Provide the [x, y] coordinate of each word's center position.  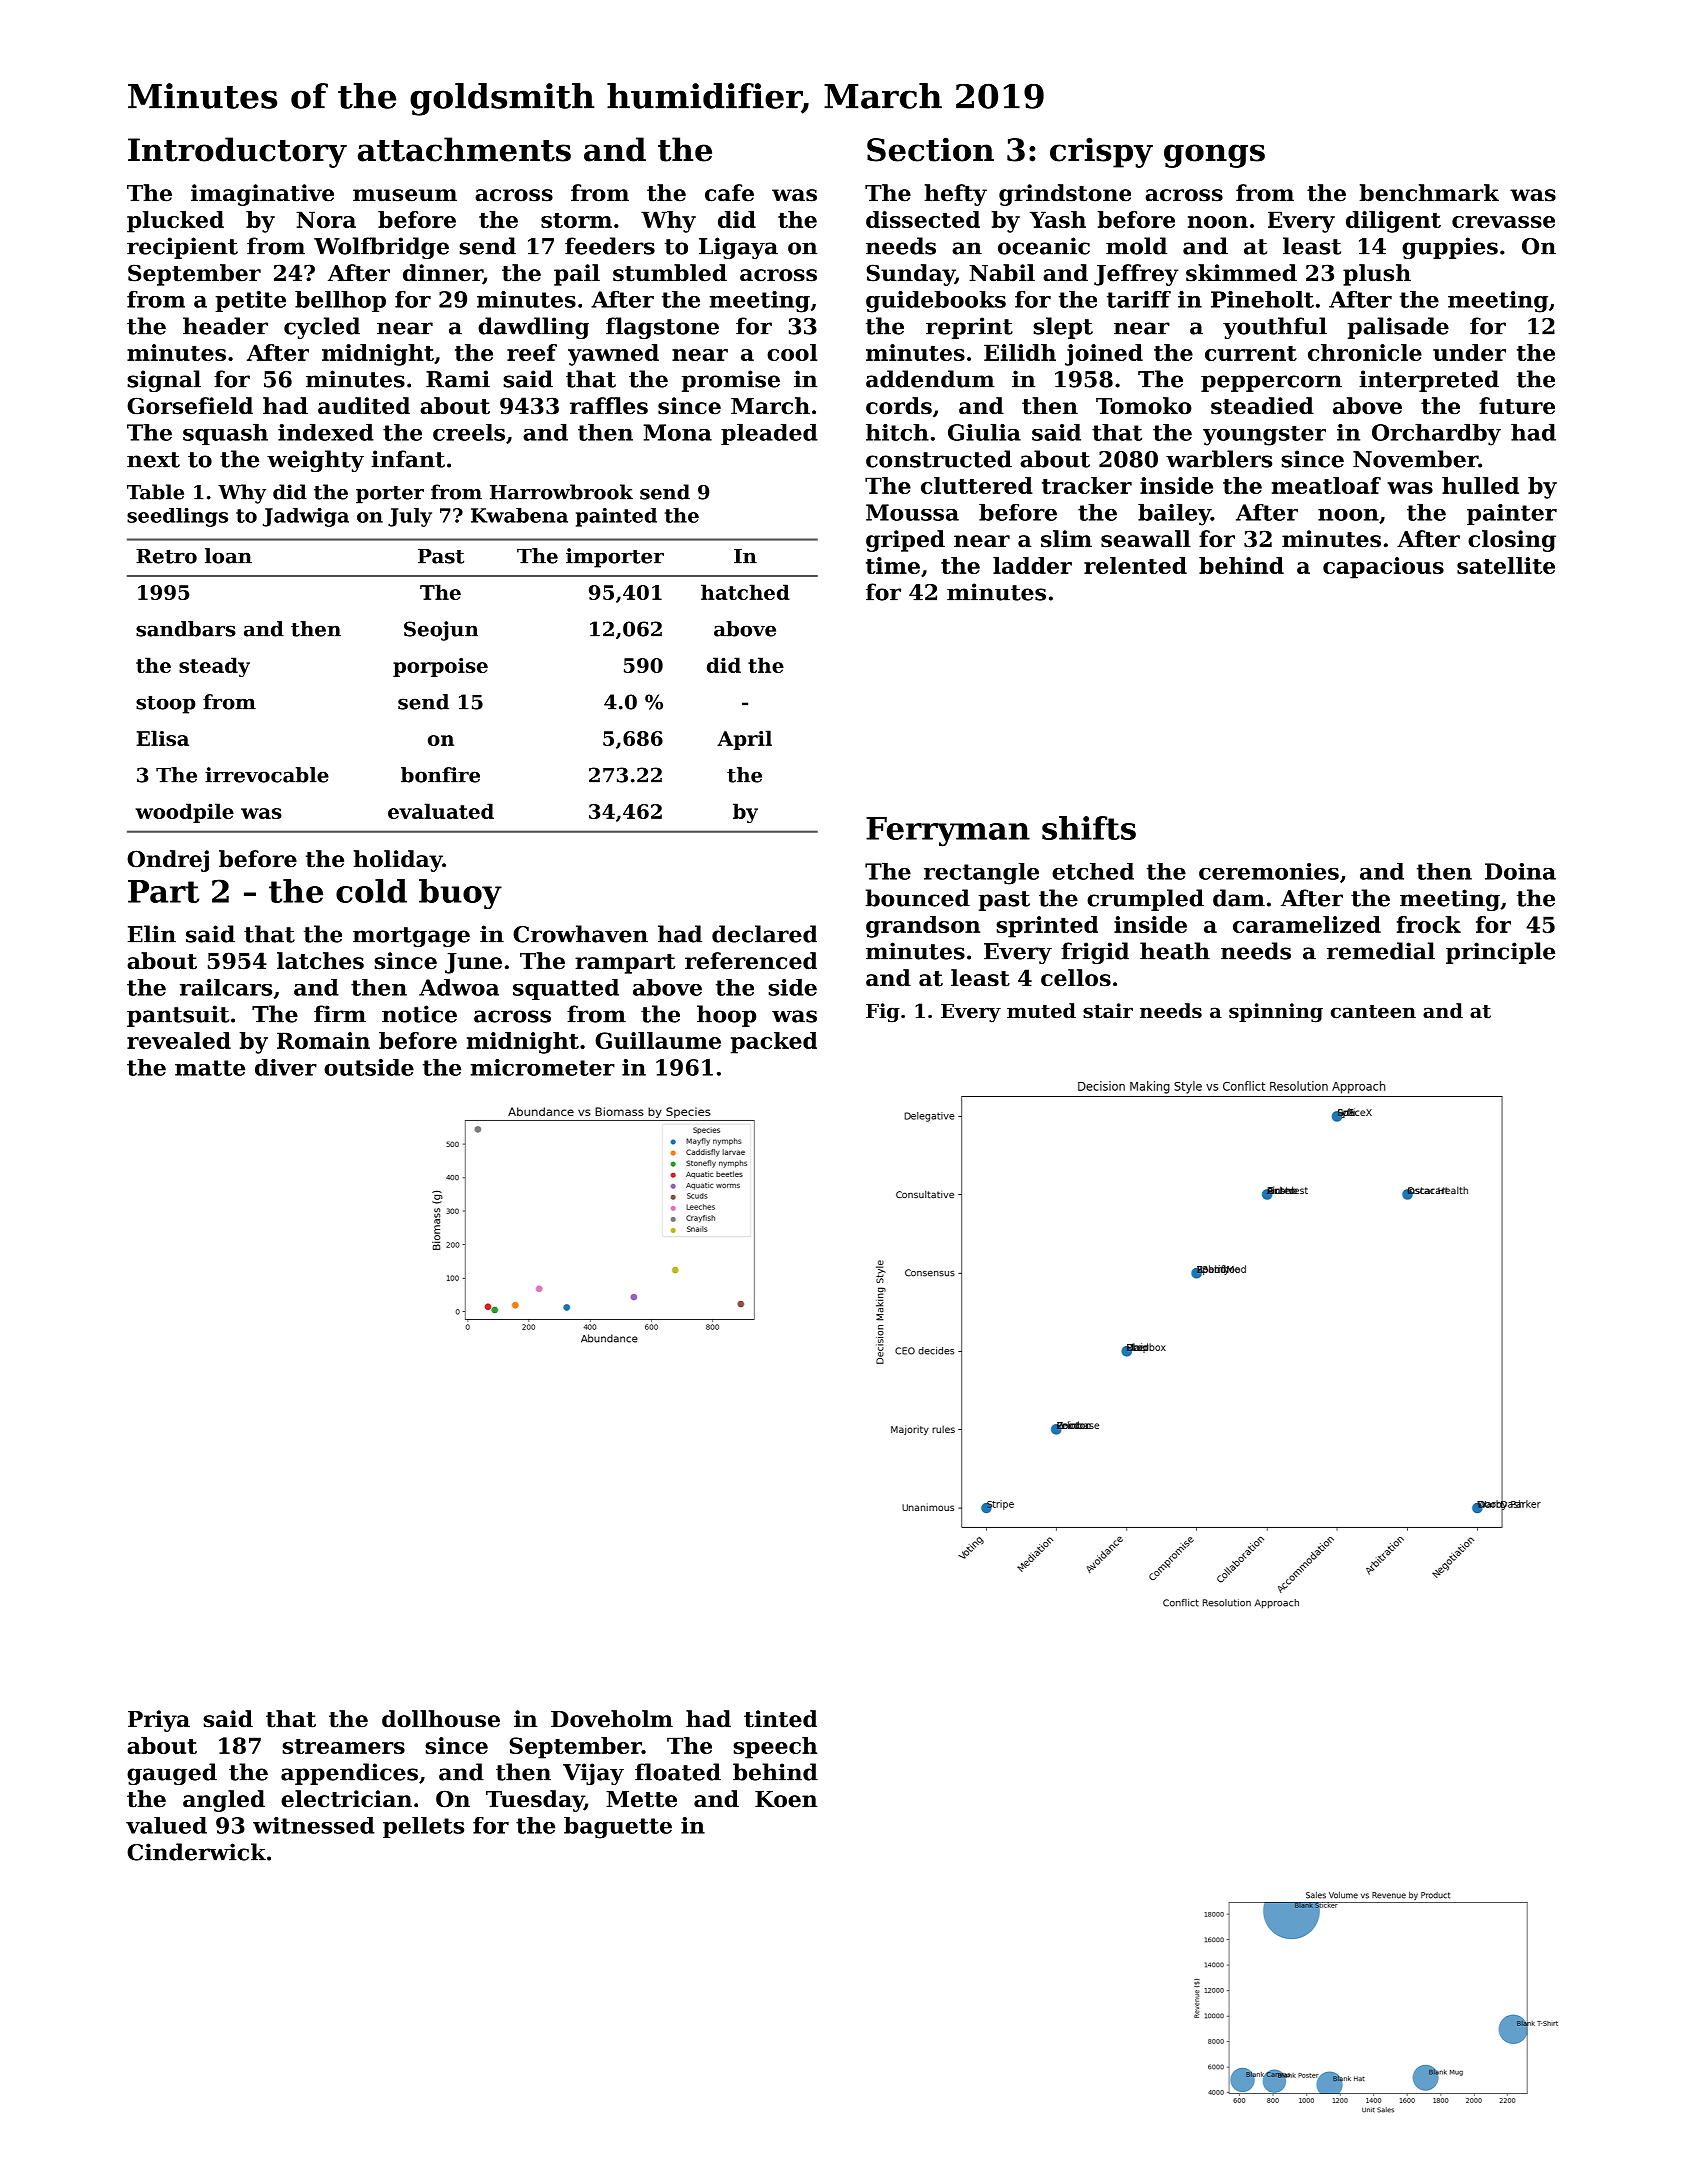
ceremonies [1269, 871]
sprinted [1047, 927]
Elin [152, 934]
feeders [610, 246]
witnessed [314, 1825]
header [225, 326]
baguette [618, 1828]
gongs [1214, 156]
